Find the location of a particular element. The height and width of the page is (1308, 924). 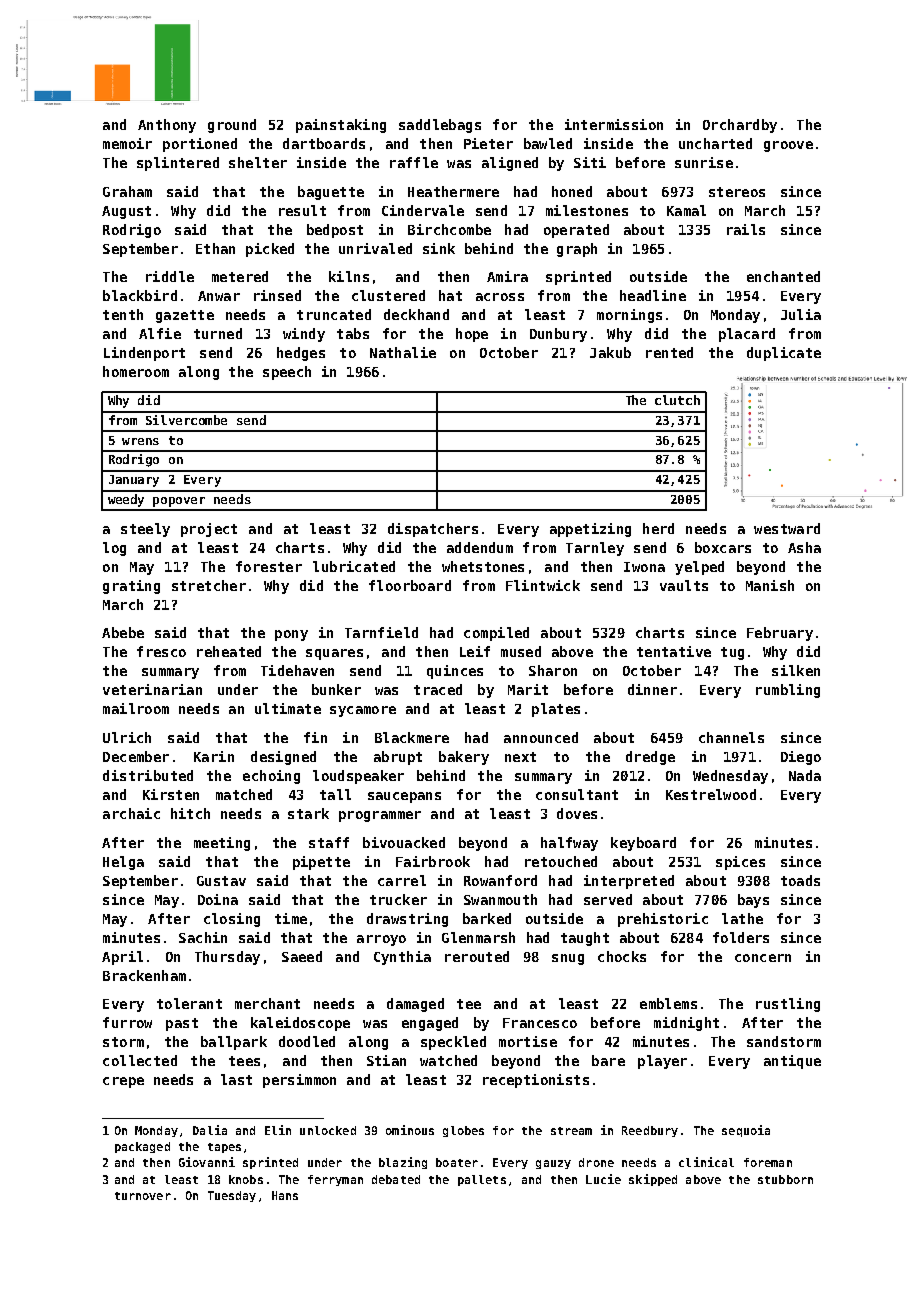

compiled is located at coordinates (496, 634).
